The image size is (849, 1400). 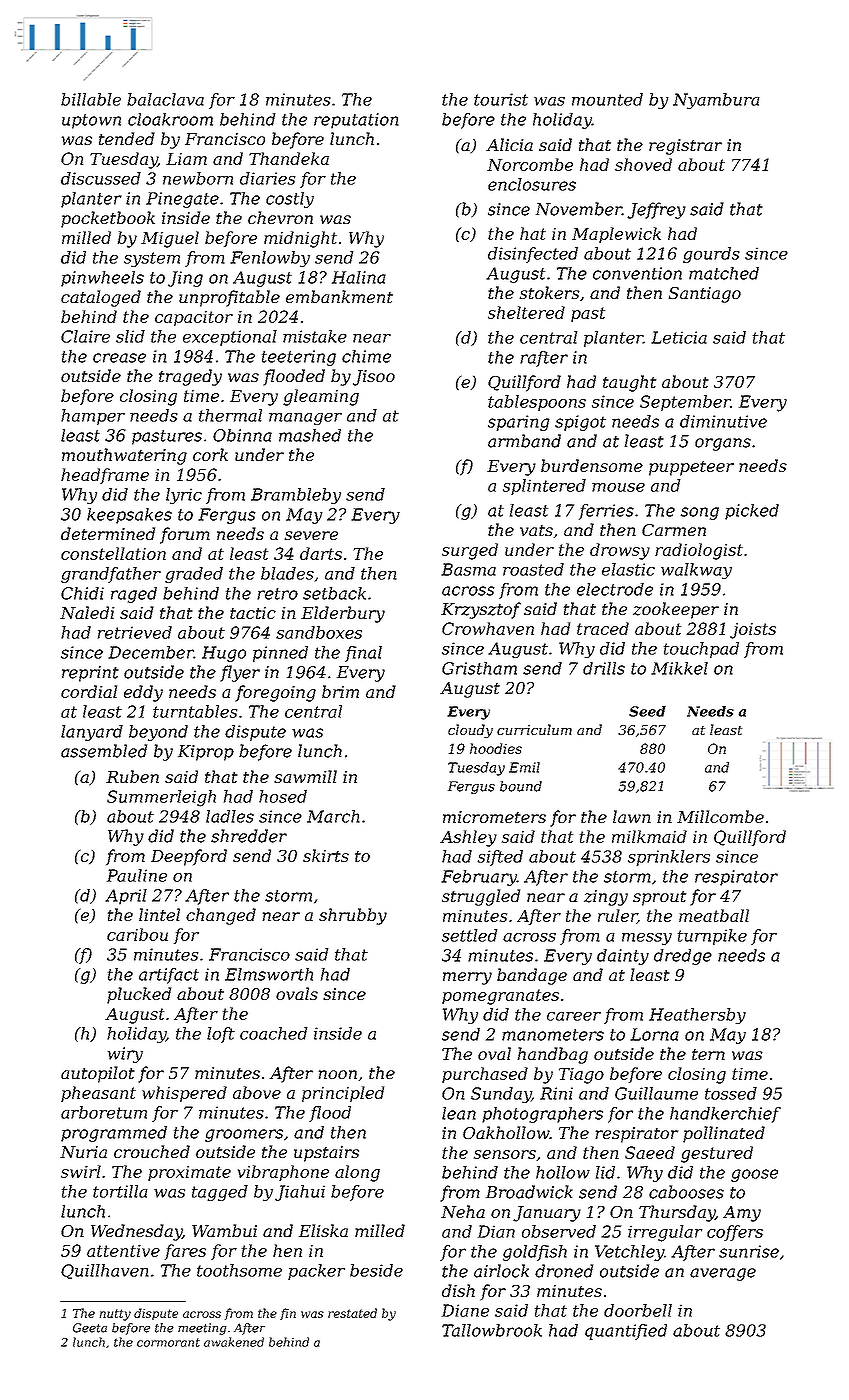 I want to click on convention, so click(x=637, y=273).
